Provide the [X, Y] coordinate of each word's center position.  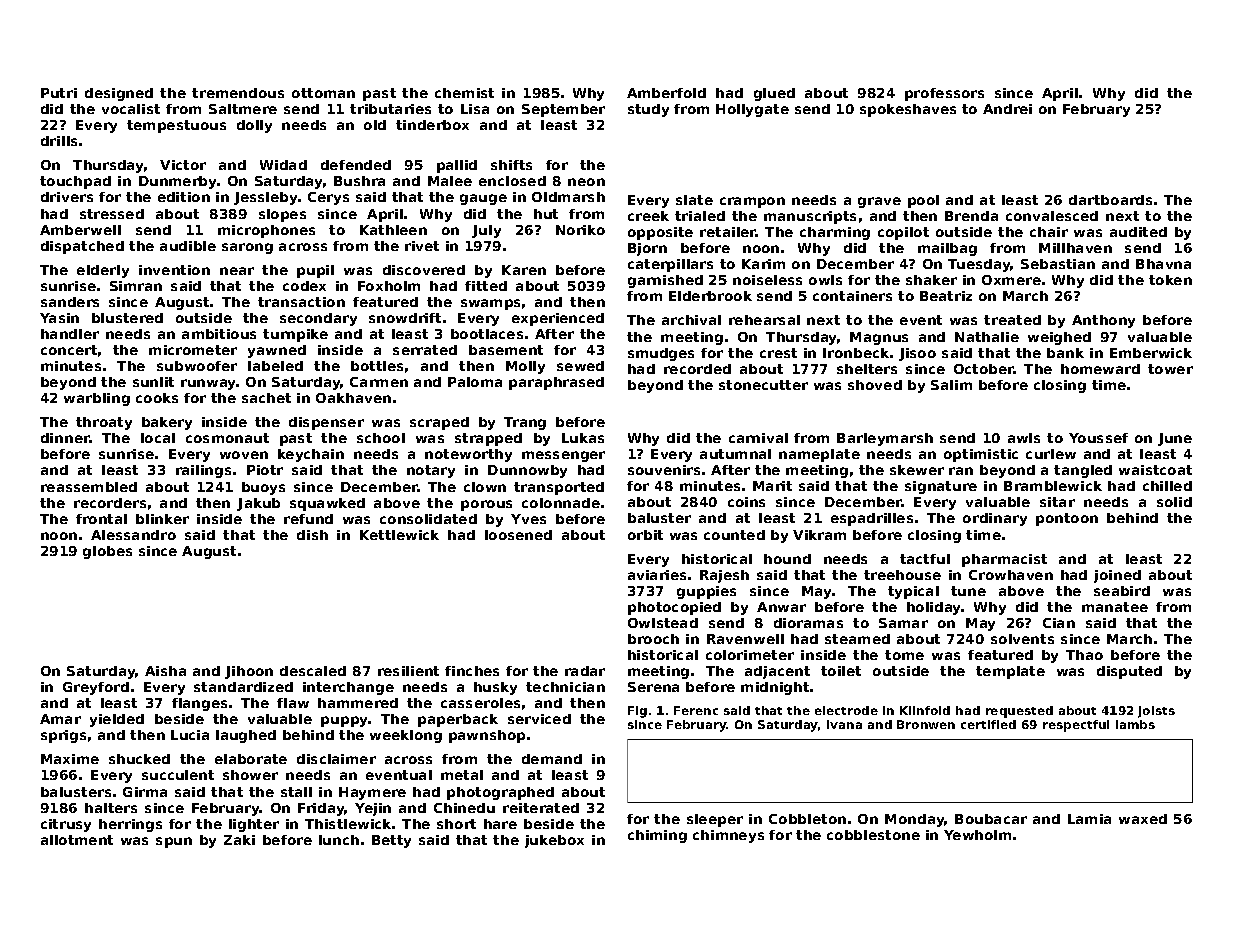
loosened [518, 535]
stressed [112, 214]
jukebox [554, 841]
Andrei [1007, 109]
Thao [1084, 655]
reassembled [89, 487]
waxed [1143, 819]
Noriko [580, 230]
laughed [246, 736]
